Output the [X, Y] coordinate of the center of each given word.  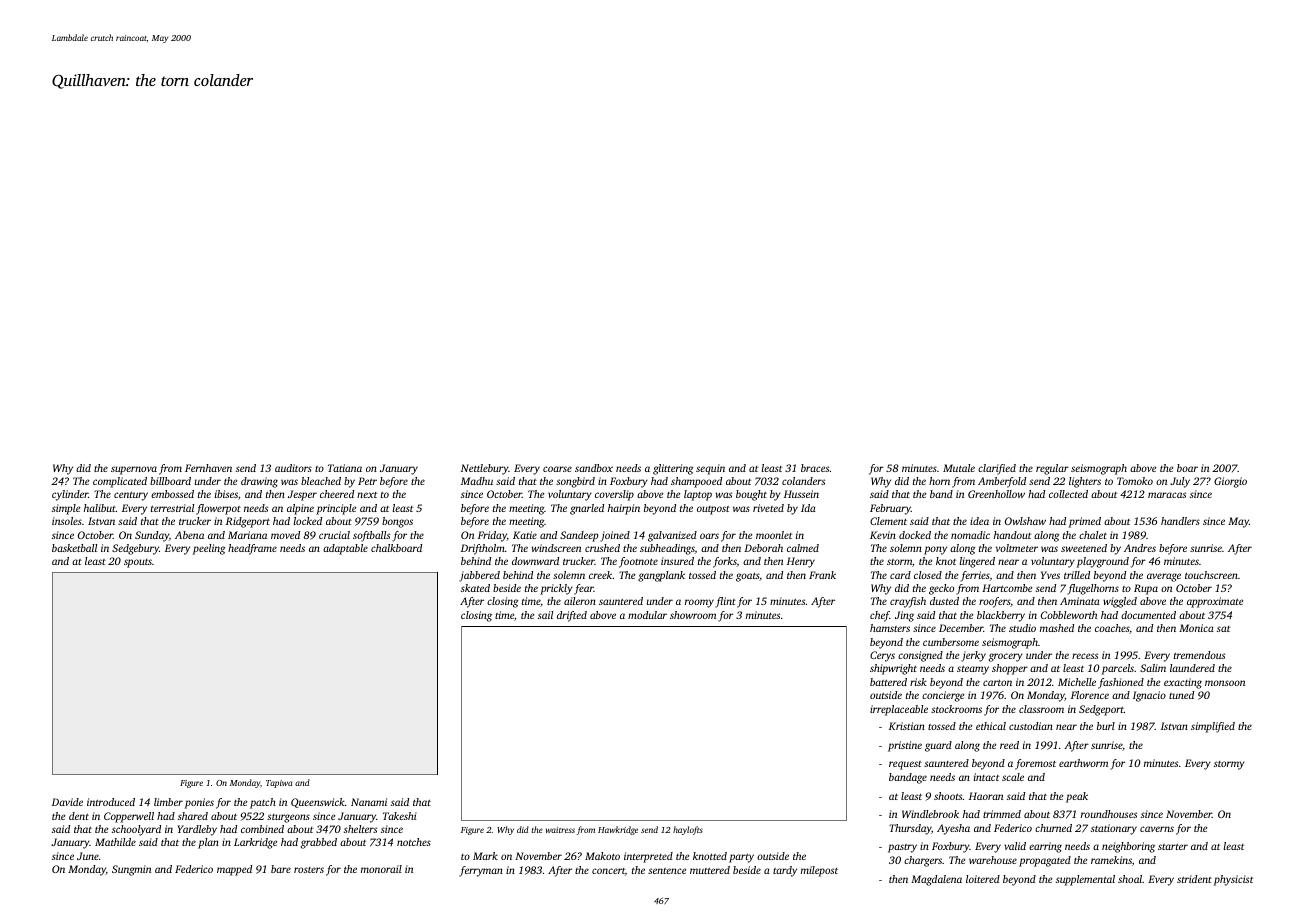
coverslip [614, 495]
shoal [1130, 879]
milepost [819, 871]
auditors [293, 468]
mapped [234, 870]
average [1164, 577]
